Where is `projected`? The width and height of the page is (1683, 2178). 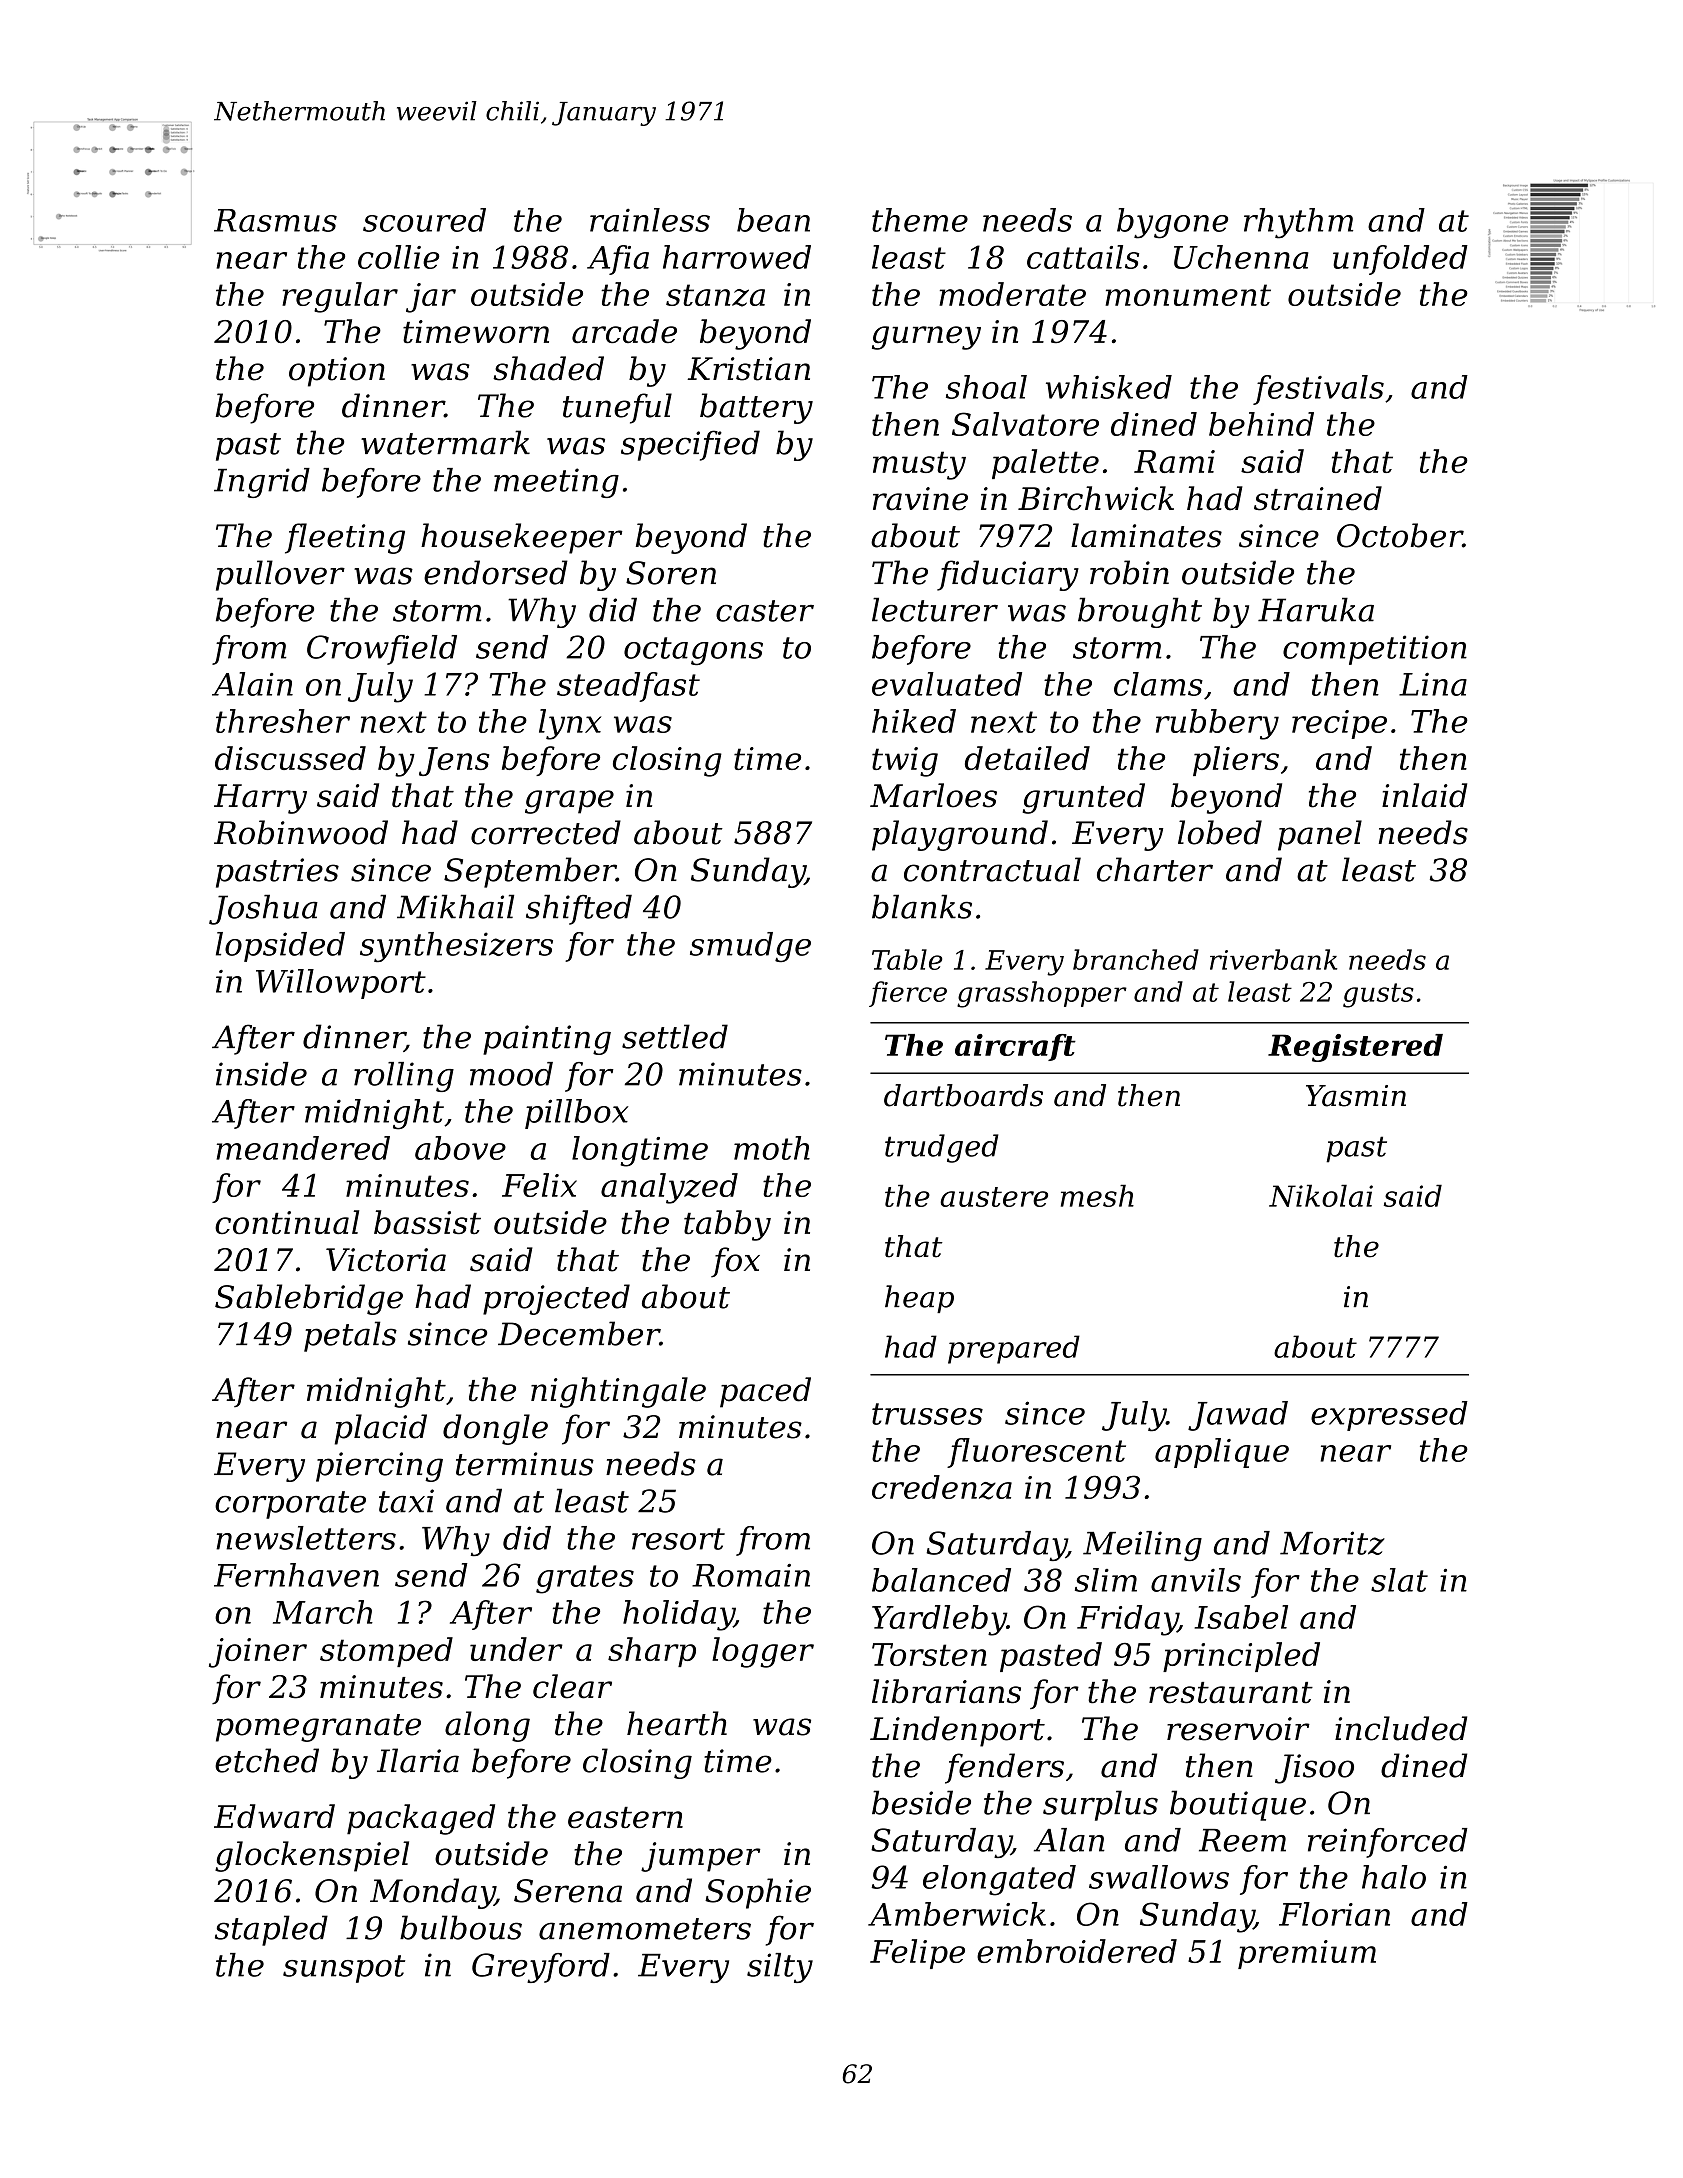 projected is located at coordinates (556, 1299).
